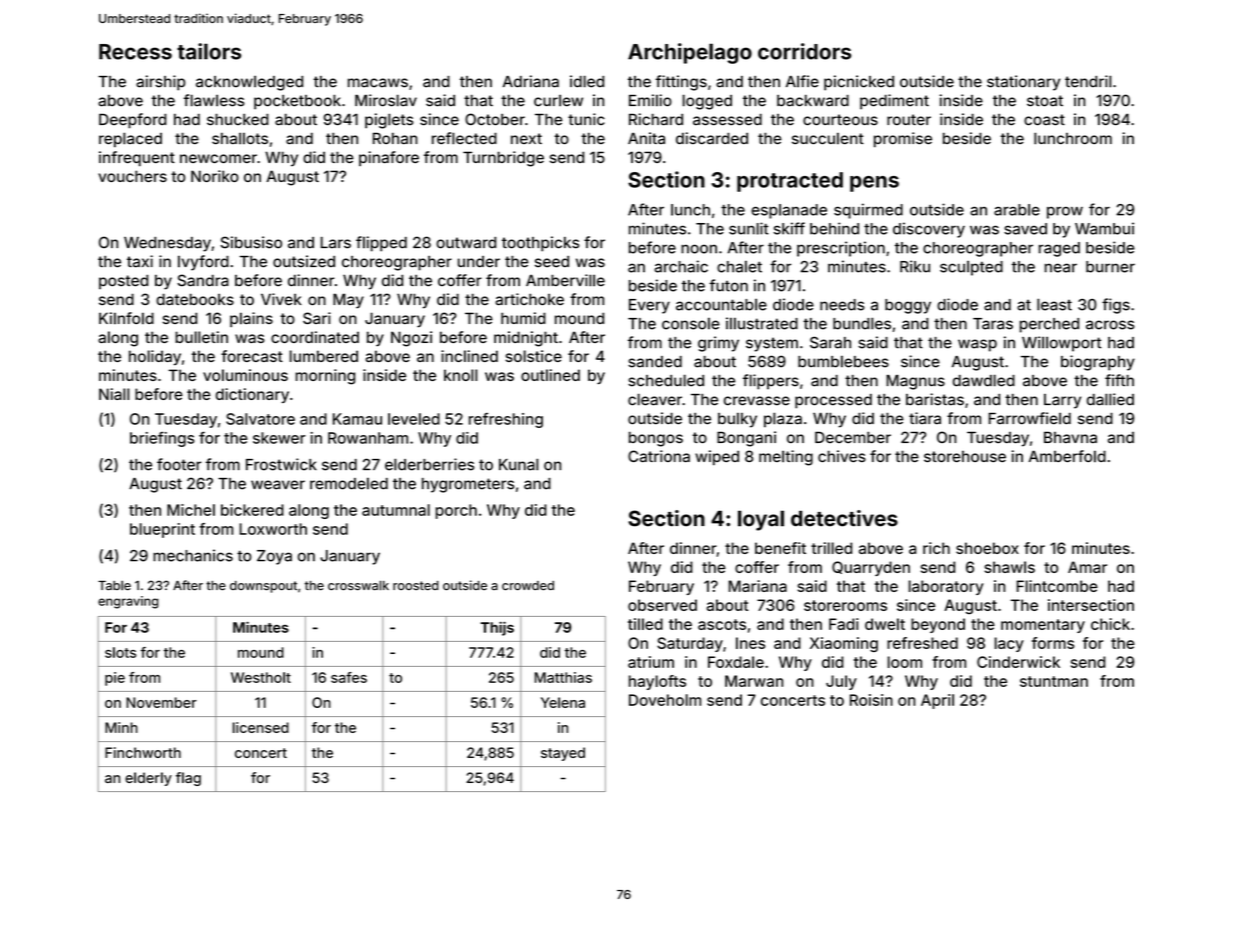 This screenshot has height=952, width=1233. Describe the element at coordinates (469, 356) in the screenshot. I see `inclined` at that location.
